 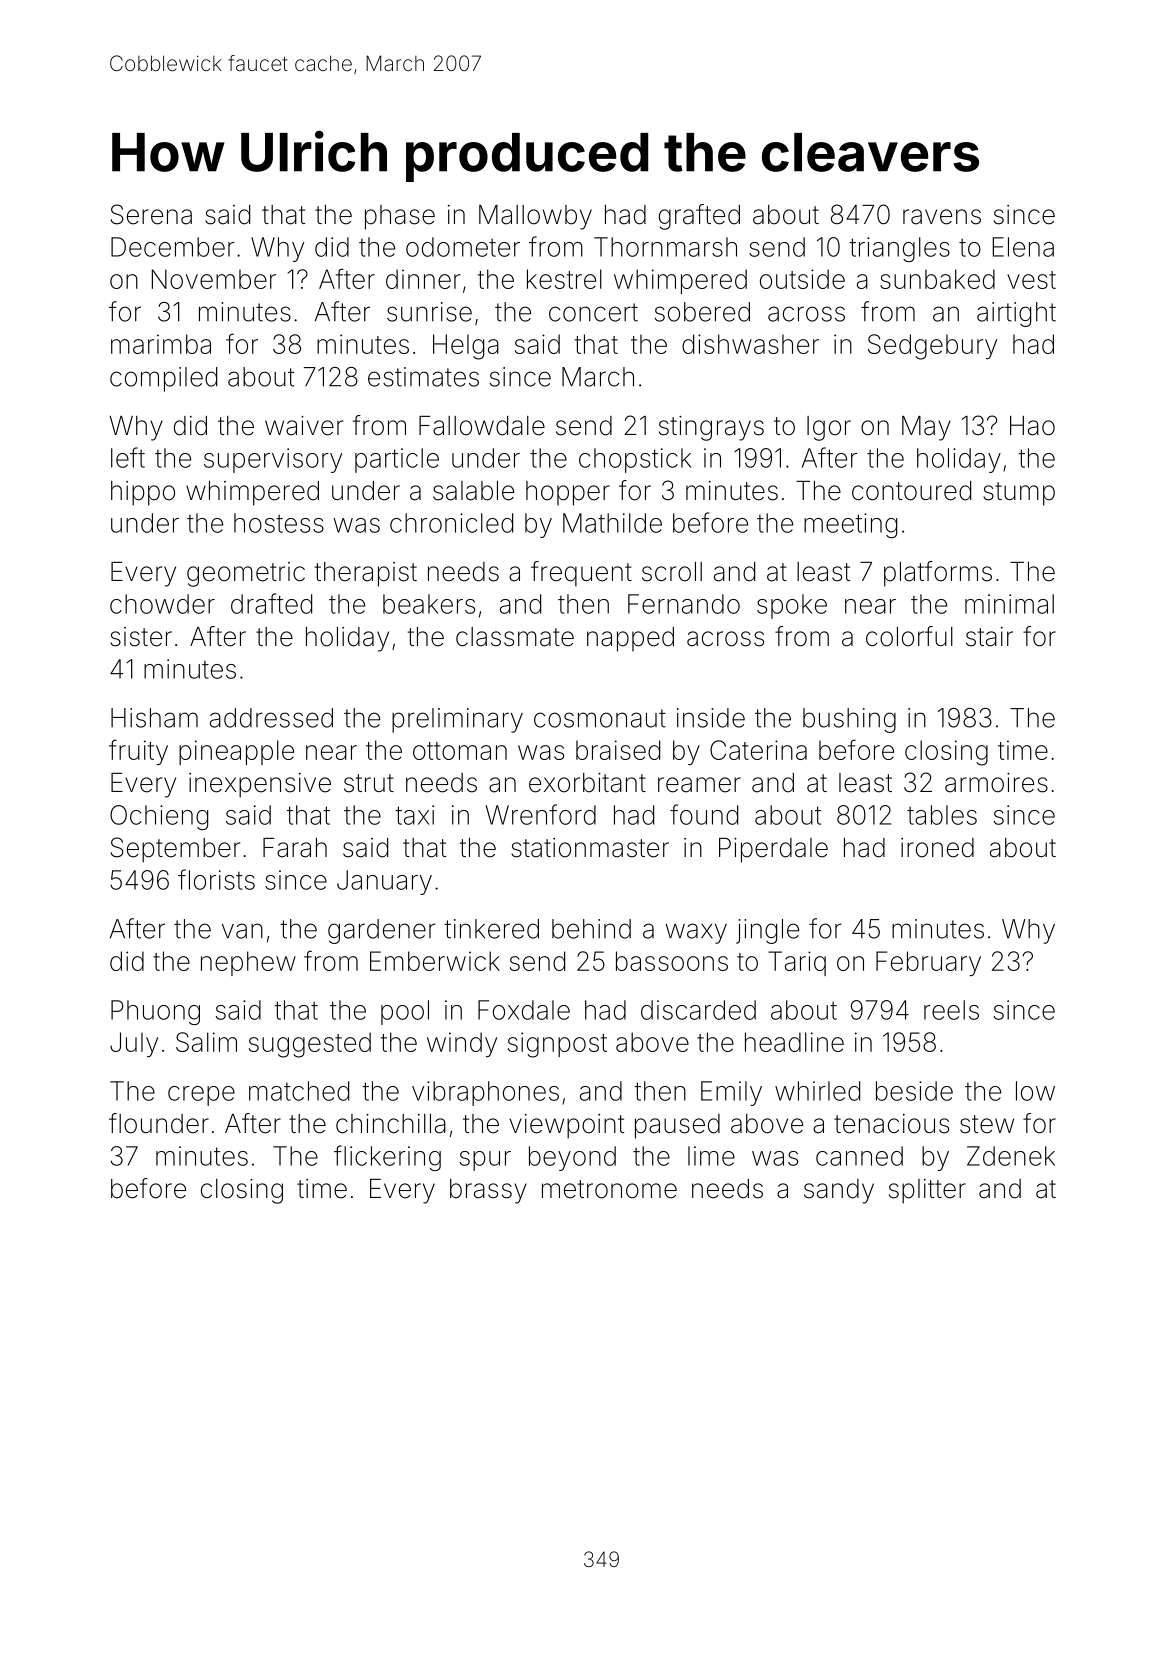 I want to click on hippo, so click(x=143, y=493).
